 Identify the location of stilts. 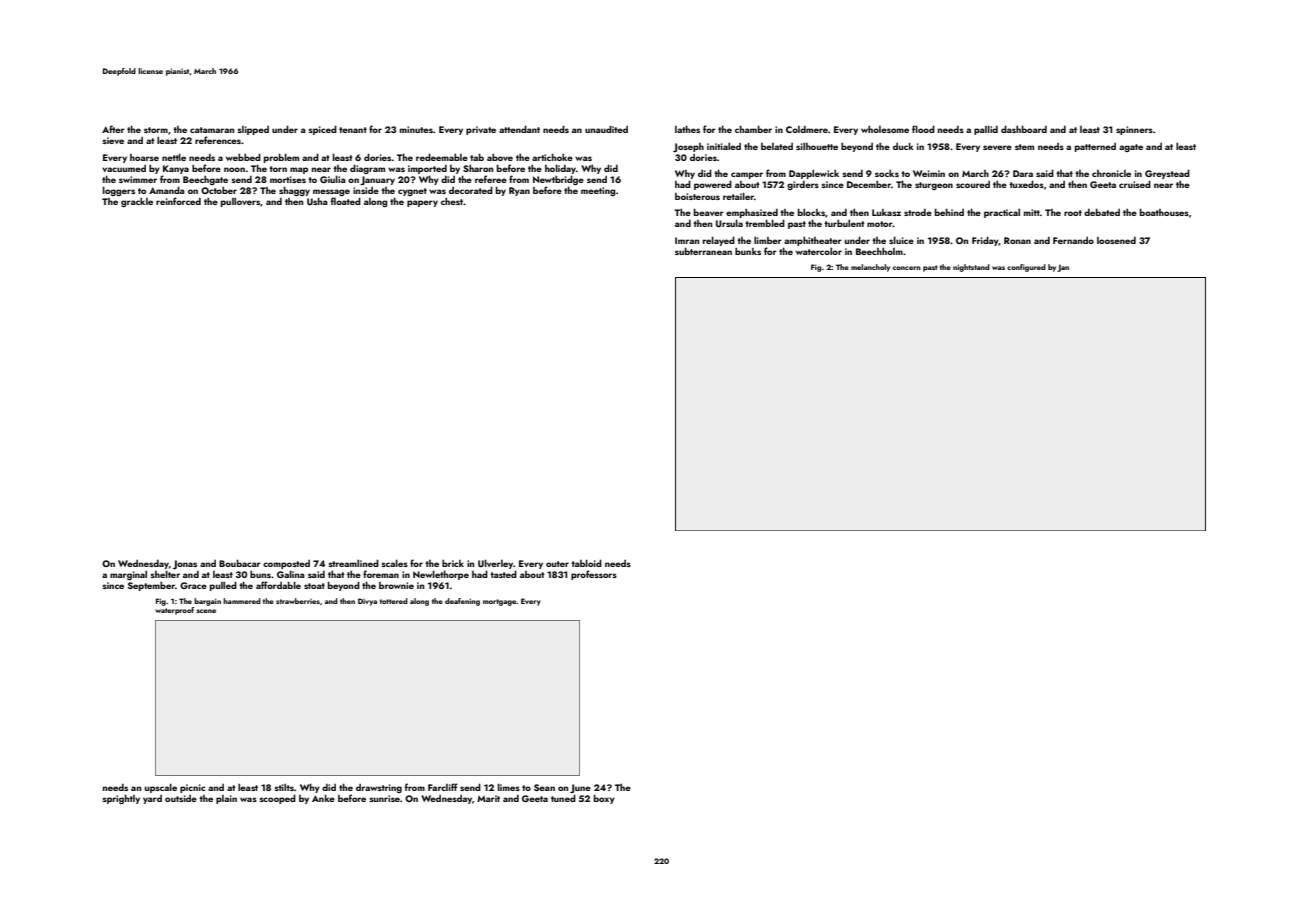
(284, 787).
